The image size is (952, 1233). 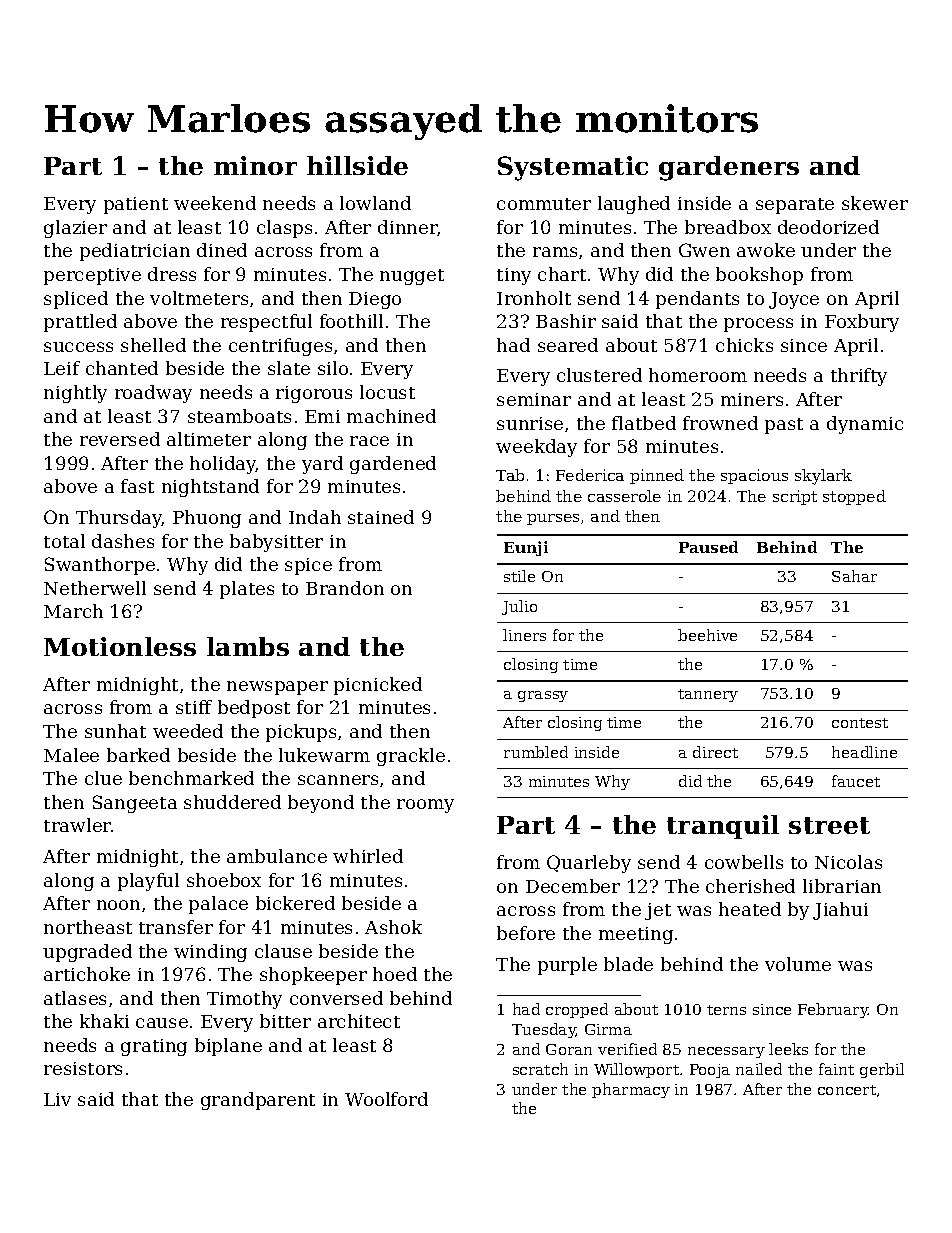 I want to click on liners, so click(x=524, y=635).
